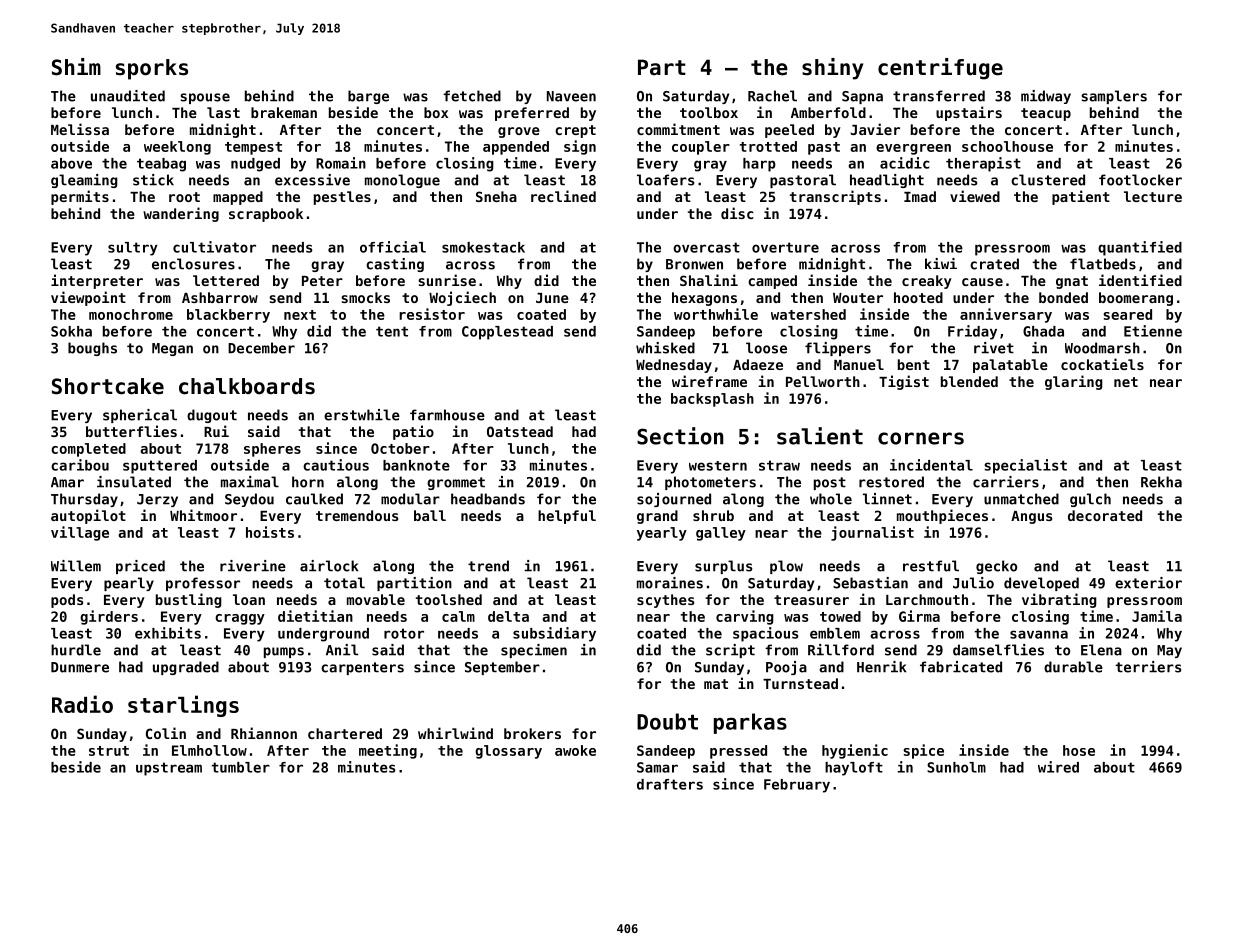 Image resolution: width=1233 pixels, height=952 pixels. I want to click on tempest, so click(253, 148).
